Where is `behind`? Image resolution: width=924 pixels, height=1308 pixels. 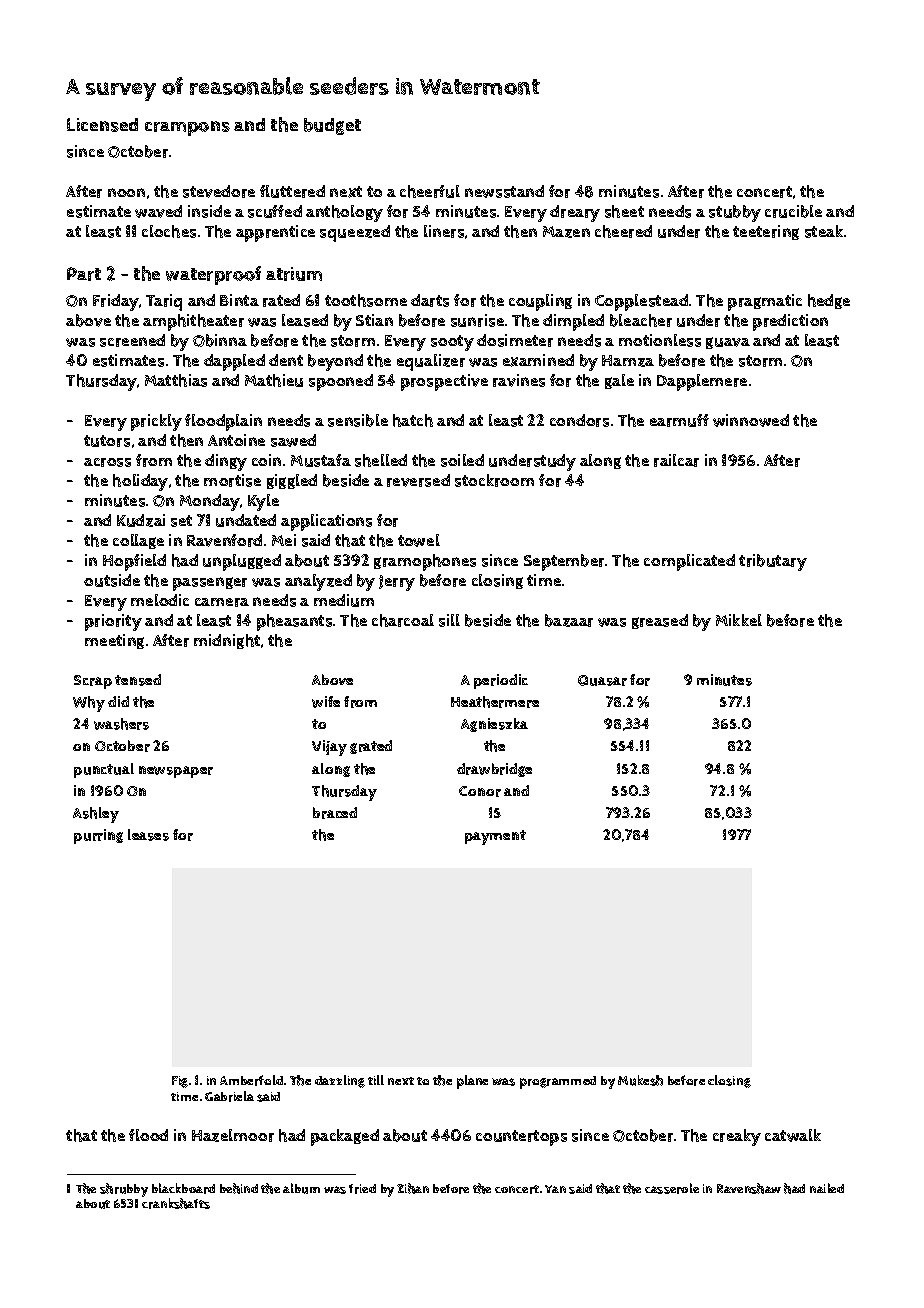 behind is located at coordinates (239, 1188).
